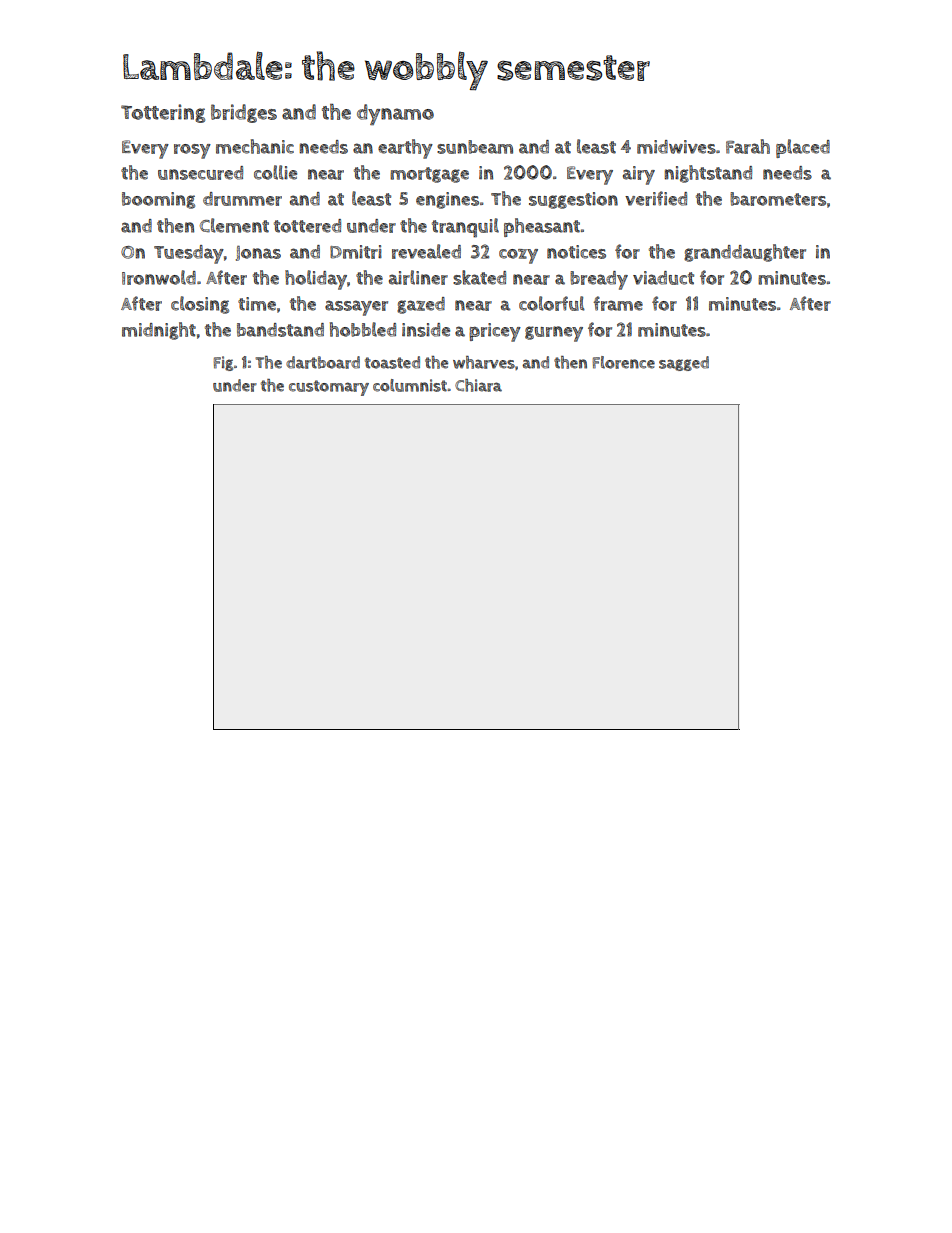  What do you see at coordinates (745, 253) in the screenshot?
I see `granddaughter` at bounding box center [745, 253].
